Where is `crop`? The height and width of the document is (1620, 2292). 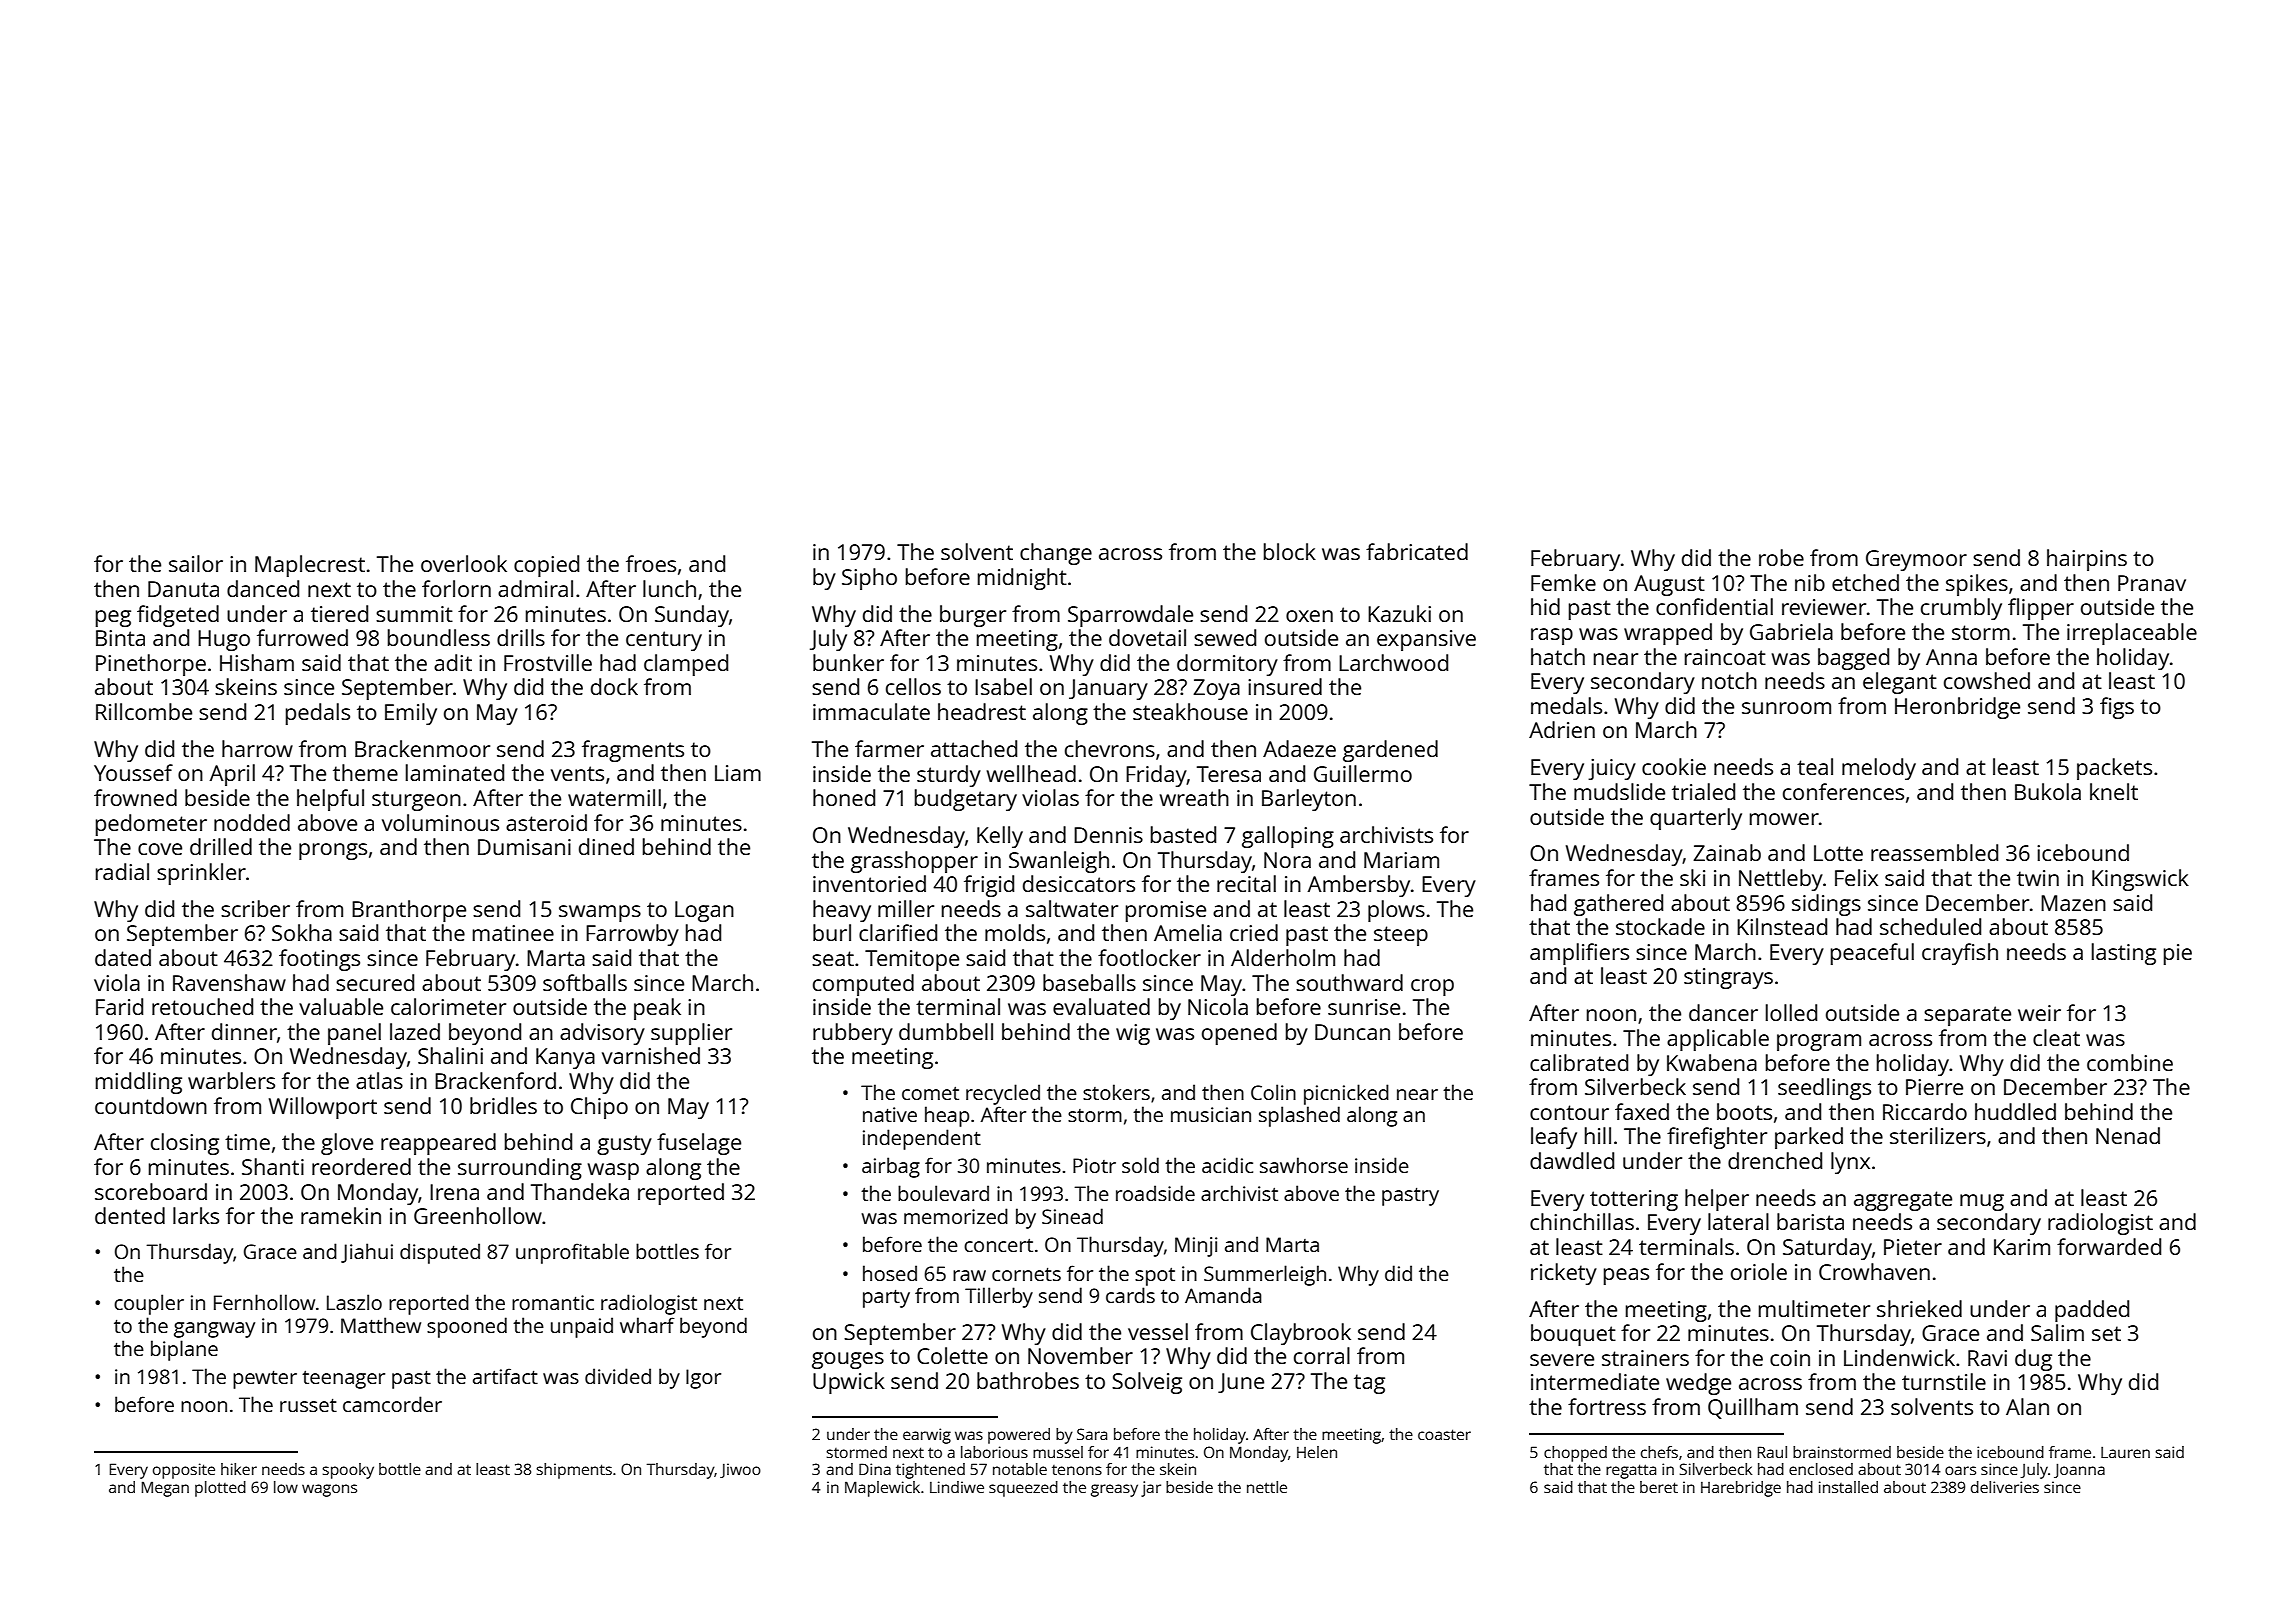 crop is located at coordinates (1432, 987).
